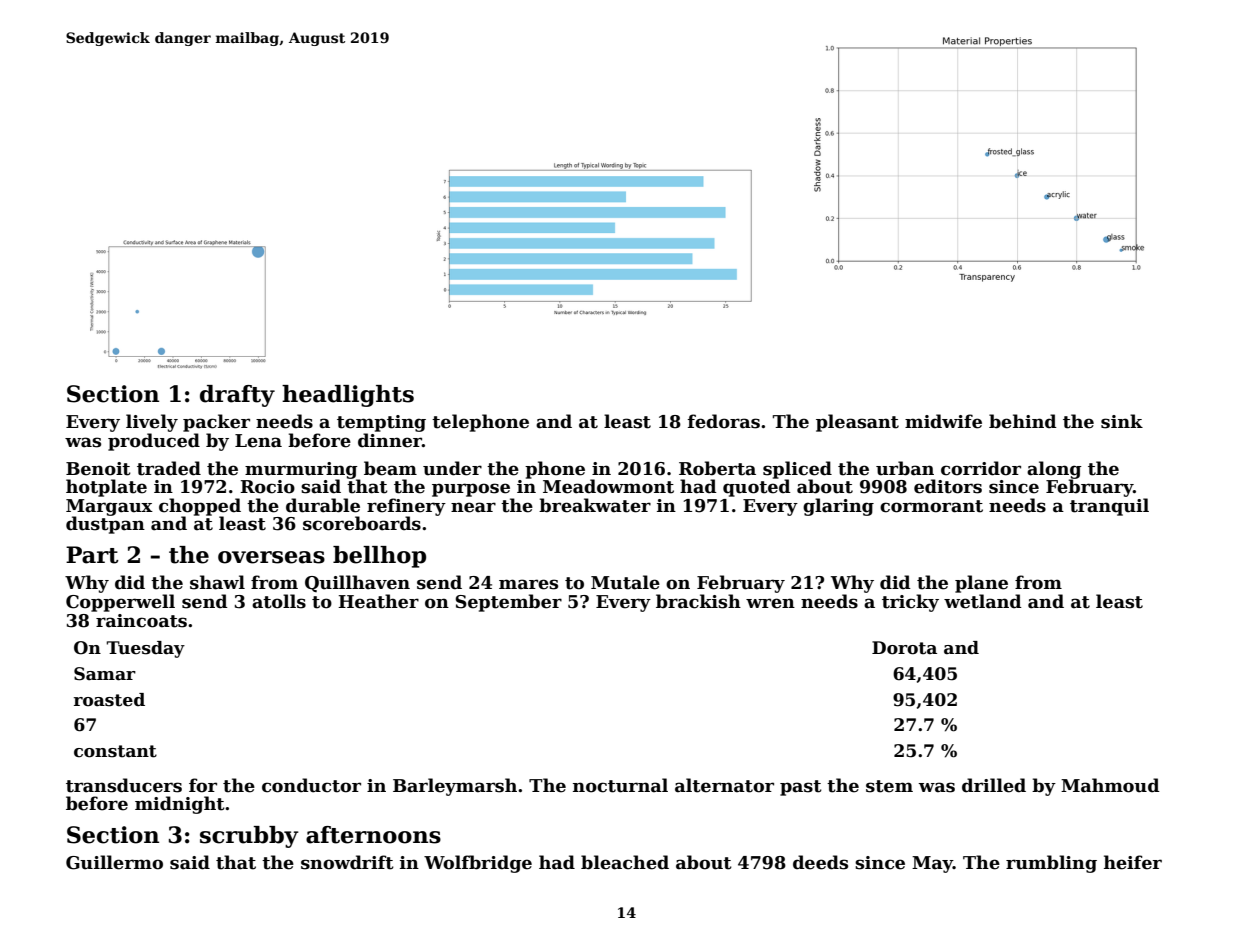  I want to click on tranquil, so click(1109, 507).
